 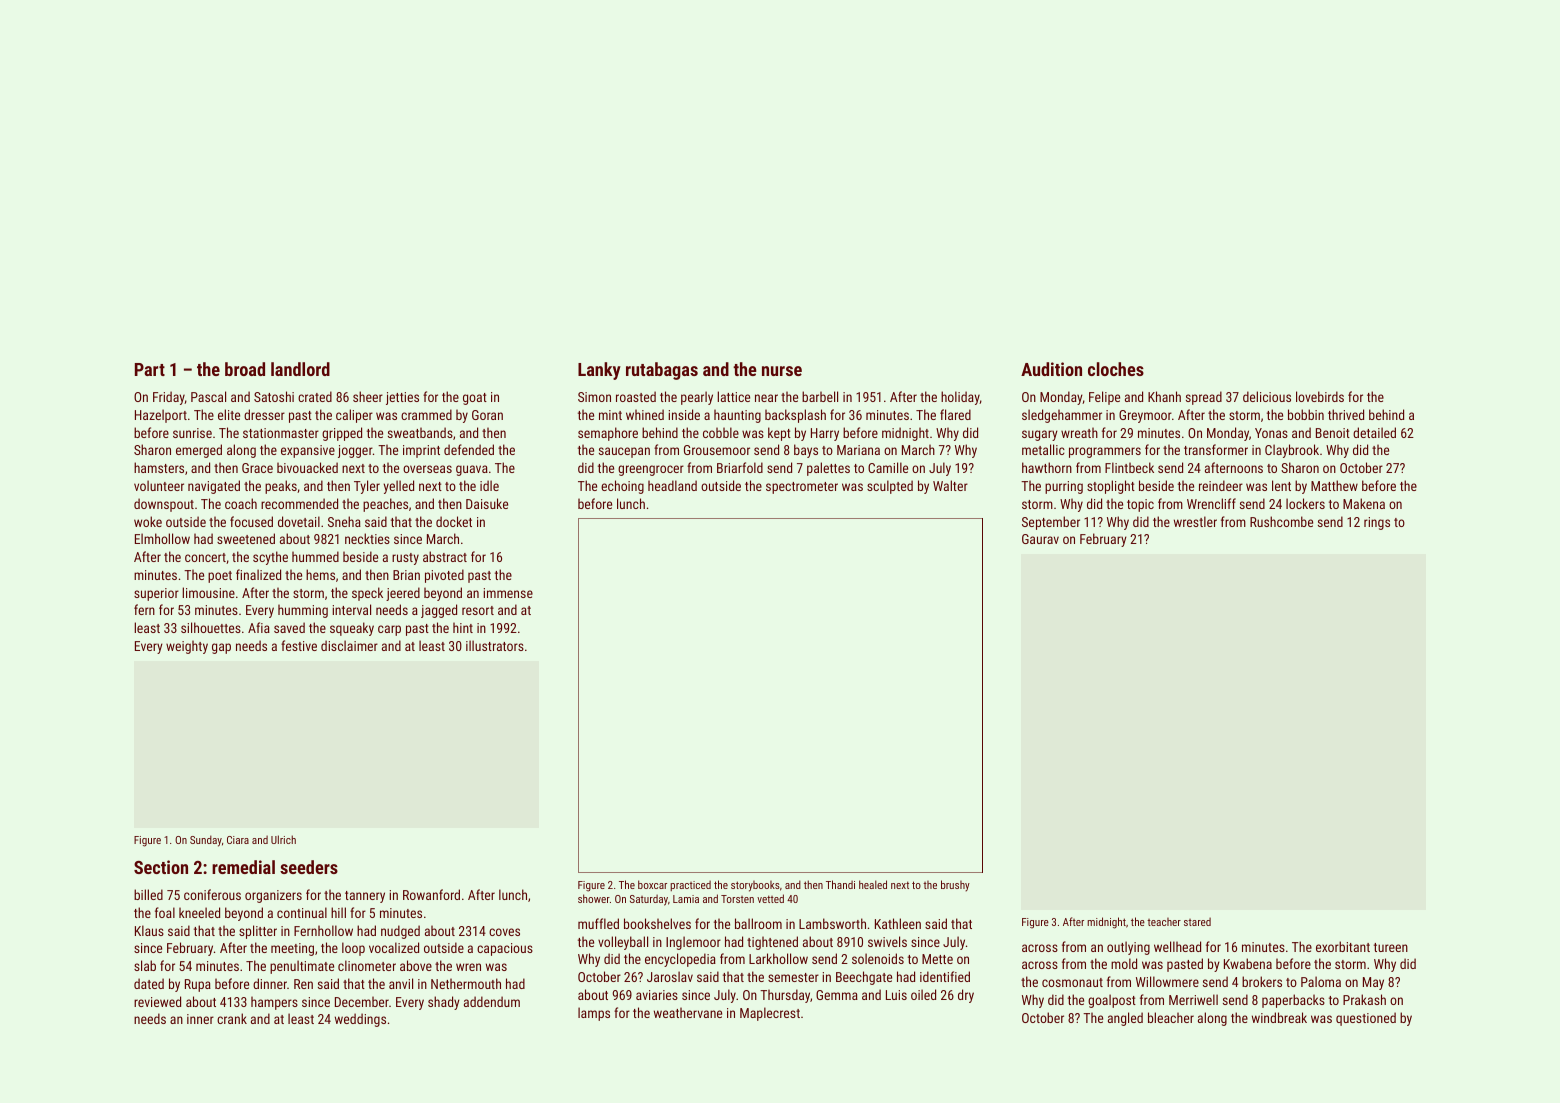 What do you see at coordinates (680, 960) in the screenshot?
I see `encyclopedia` at bounding box center [680, 960].
